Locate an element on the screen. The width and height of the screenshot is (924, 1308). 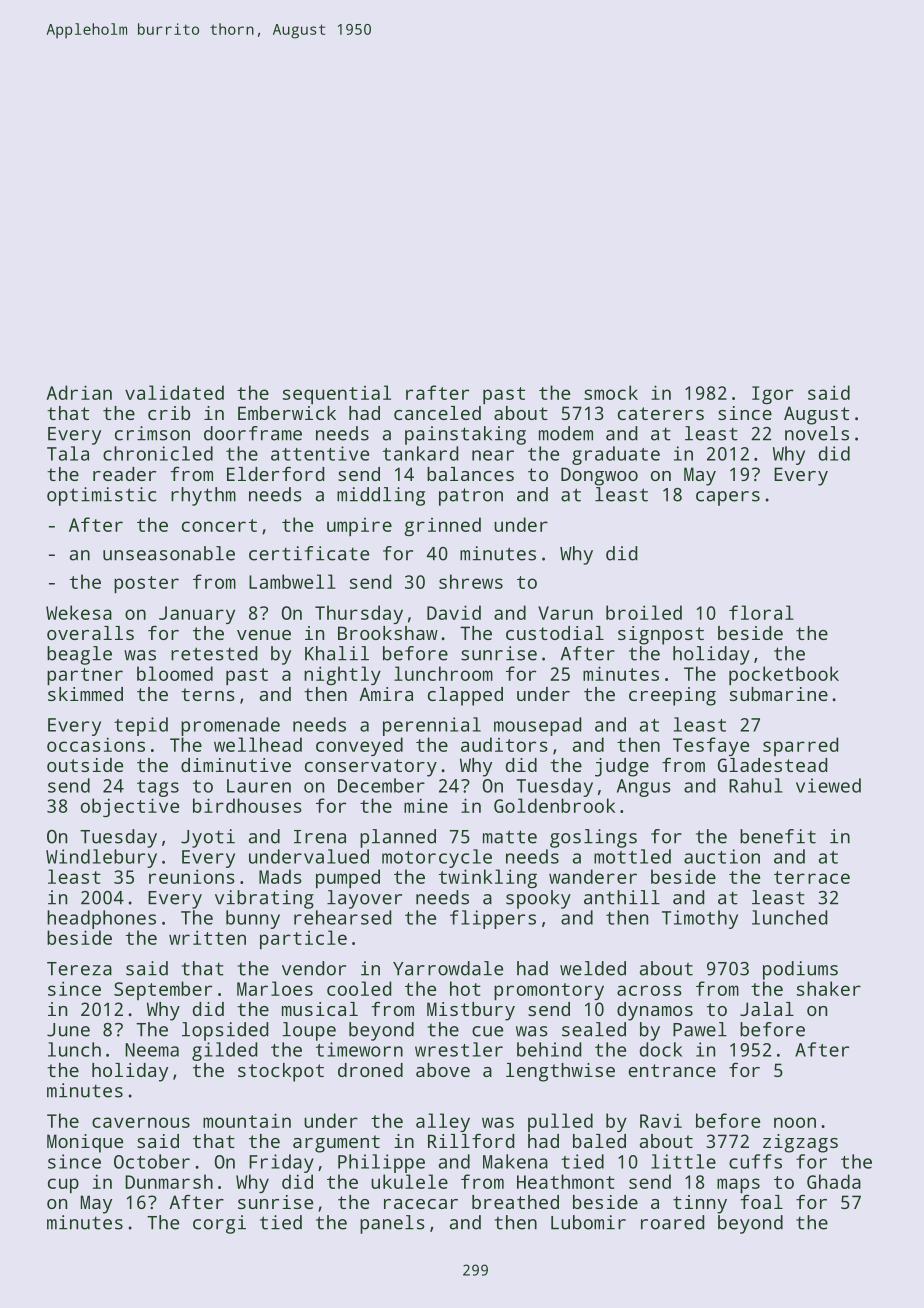
sequential is located at coordinates (337, 394).
